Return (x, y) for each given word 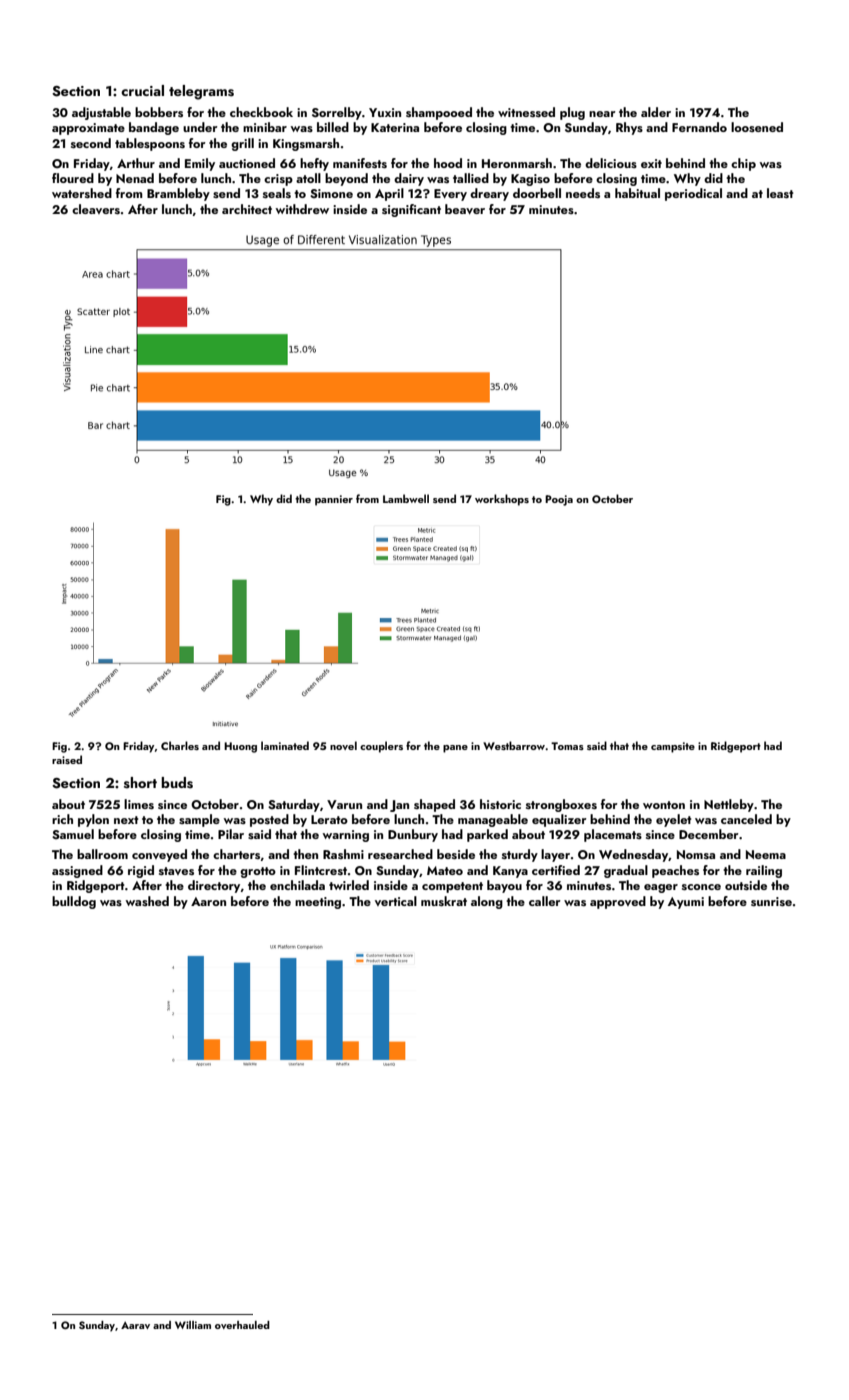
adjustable (101, 113)
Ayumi (686, 903)
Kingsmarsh (306, 144)
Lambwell (406, 498)
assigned (77, 871)
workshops (502, 500)
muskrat (444, 901)
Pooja (559, 500)
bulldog (74, 902)
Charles (180, 745)
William (193, 1325)
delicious (611, 163)
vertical (396, 901)
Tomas (567, 746)
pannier (334, 500)
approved (618, 902)
